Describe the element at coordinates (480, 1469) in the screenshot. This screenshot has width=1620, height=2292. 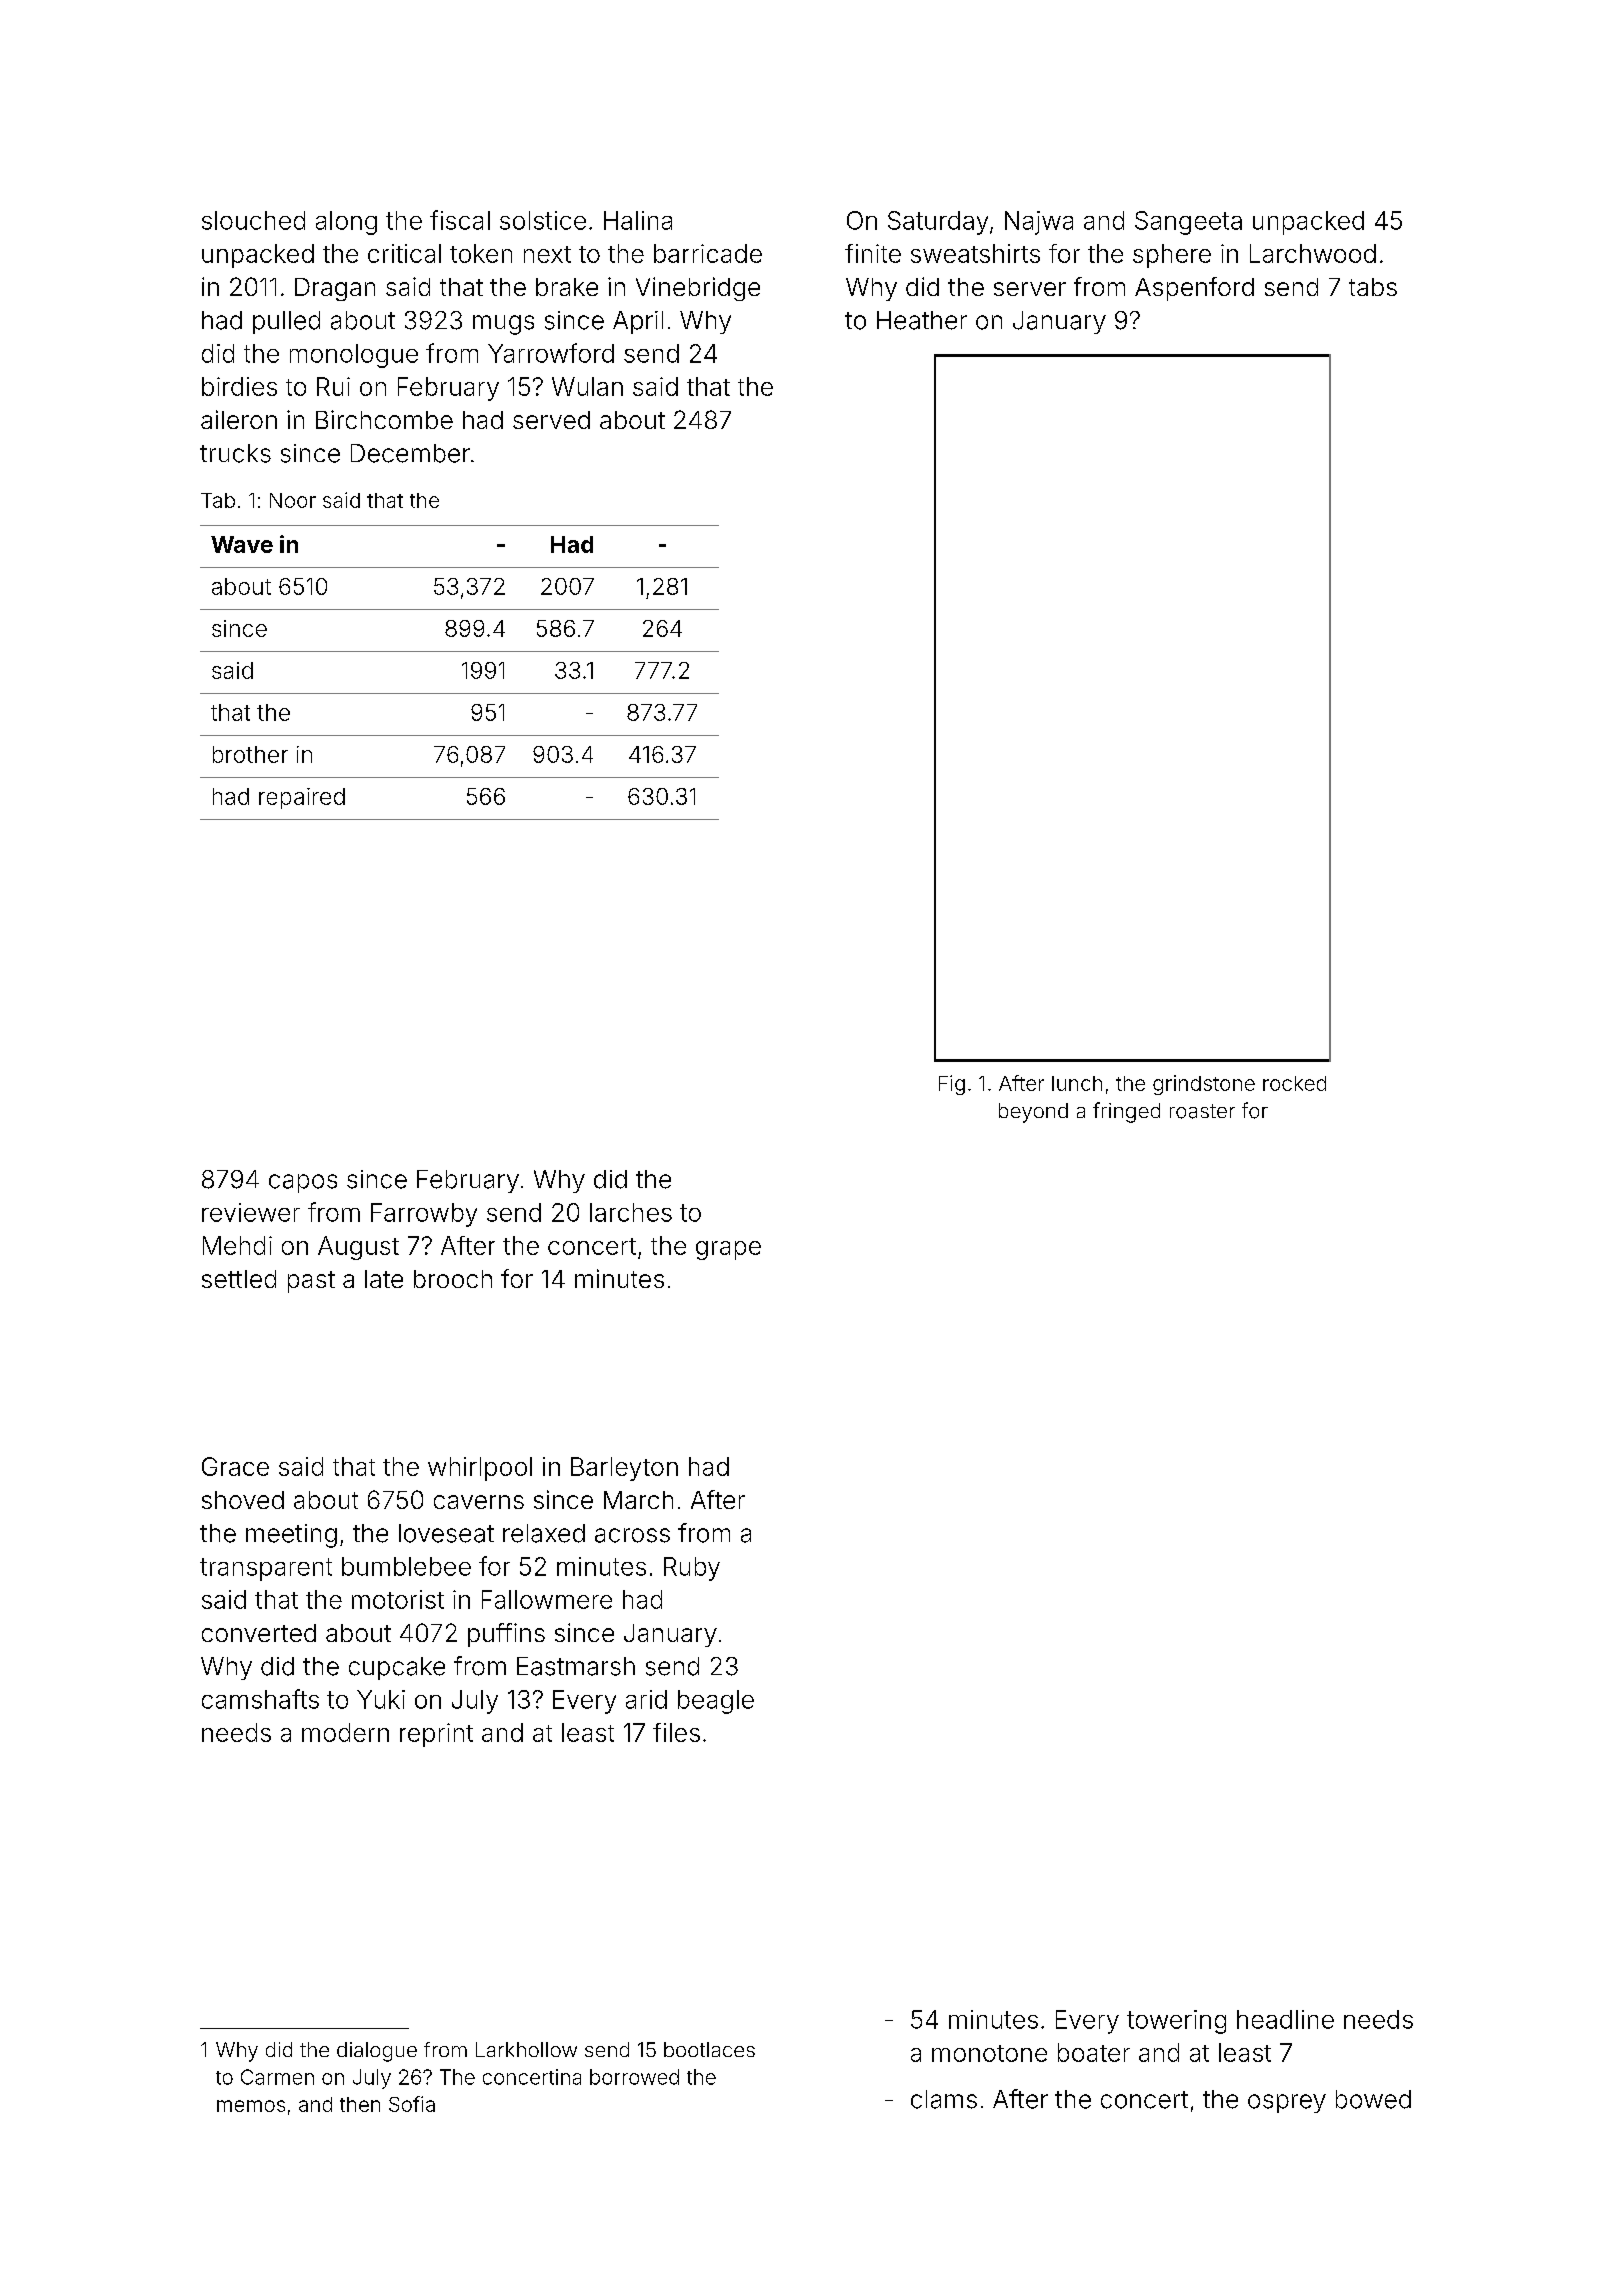
I see `whirlpool` at that location.
